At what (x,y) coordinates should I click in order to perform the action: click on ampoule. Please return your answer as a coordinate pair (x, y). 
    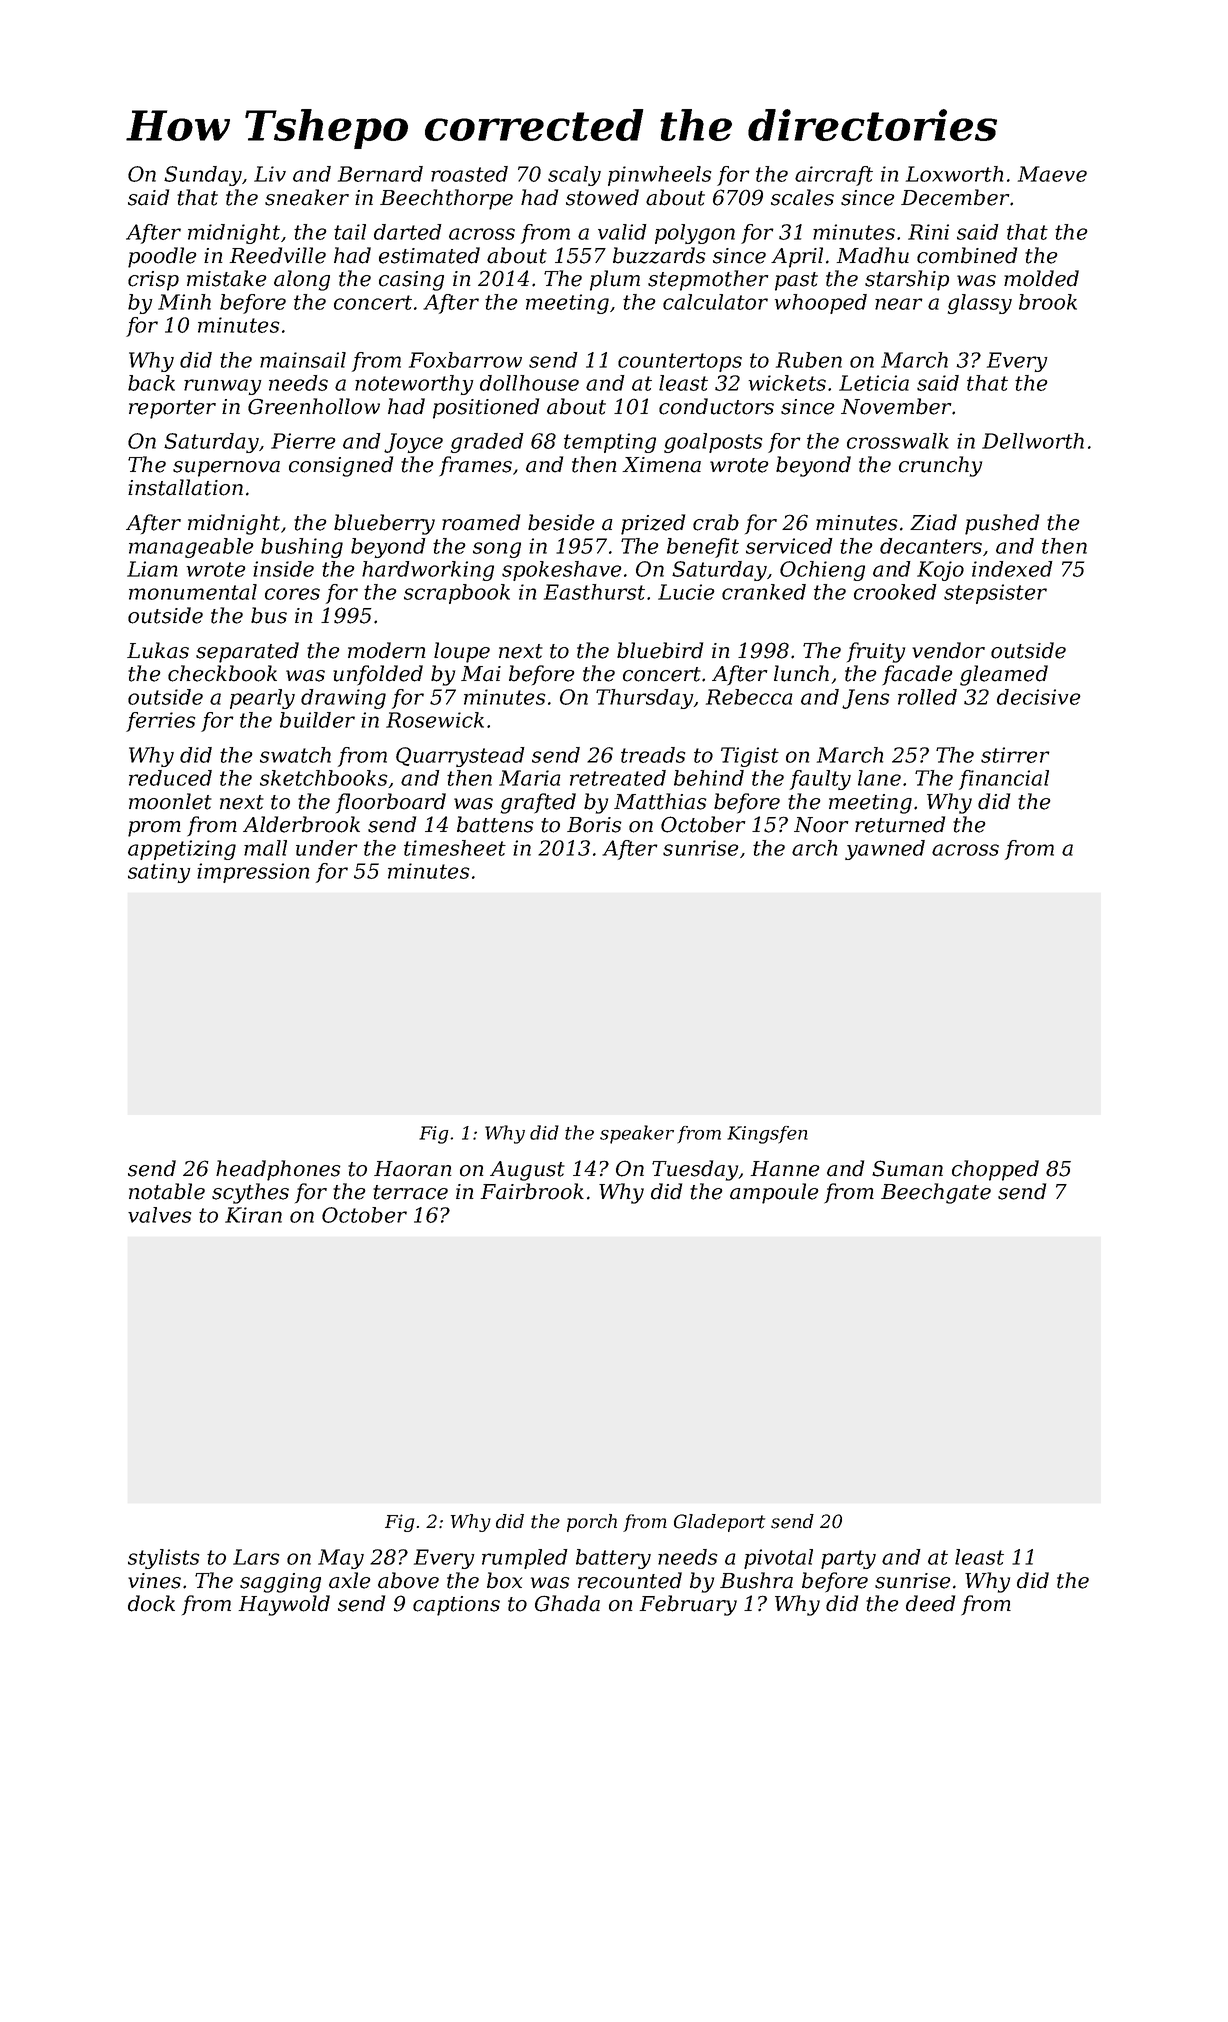
    Looking at the image, I should click on (774, 1193).
